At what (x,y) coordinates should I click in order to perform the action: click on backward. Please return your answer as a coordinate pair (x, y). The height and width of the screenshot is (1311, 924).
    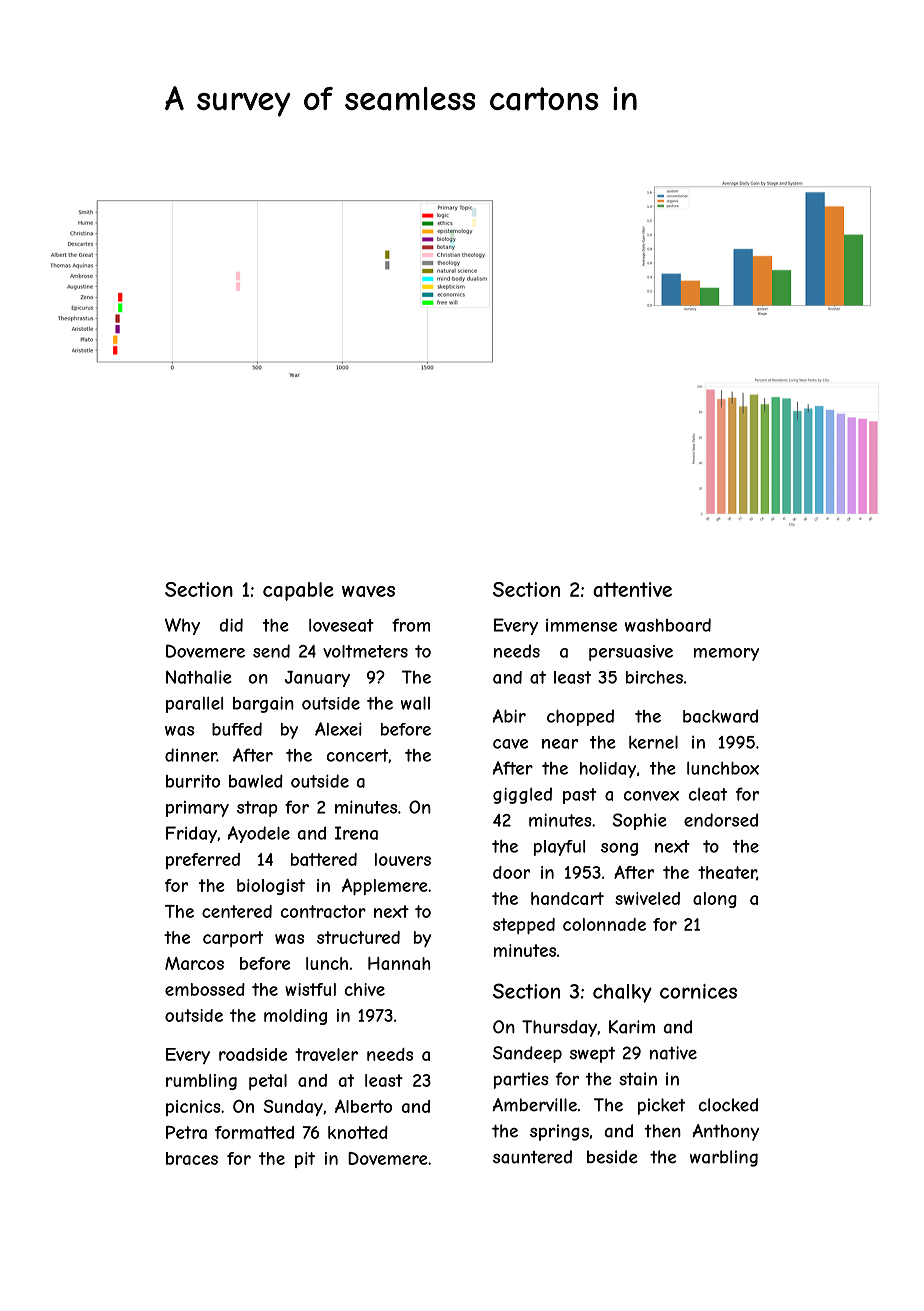
    Looking at the image, I should click on (720, 716).
